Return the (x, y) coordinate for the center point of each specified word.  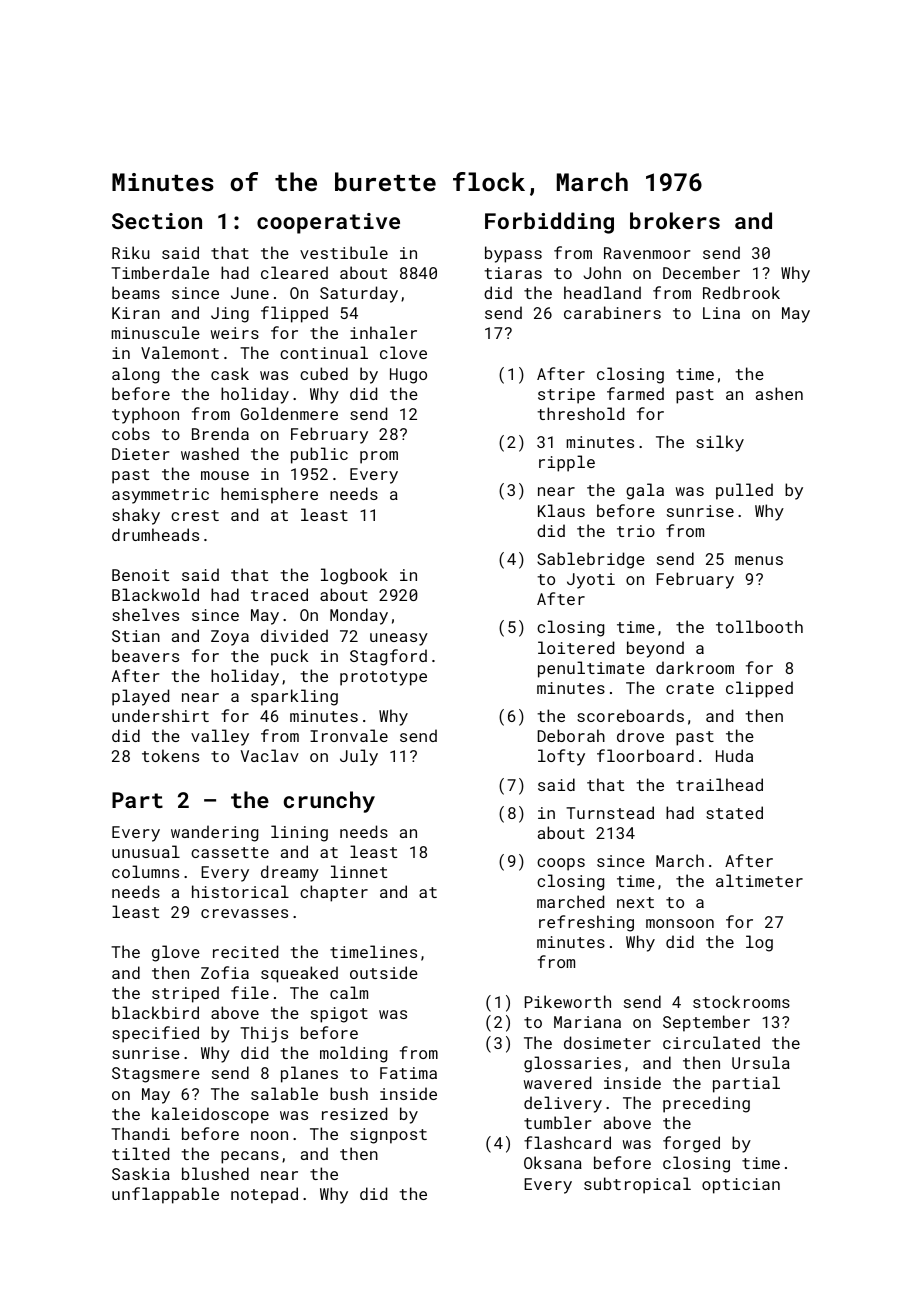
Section (157, 221)
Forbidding (549, 223)
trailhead (719, 784)
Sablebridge (591, 560)
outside (384, 972)
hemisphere (269, 495)
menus (759, 560)
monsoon (680, 923)
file (250, 992)
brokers (675, 220)
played (140, 697)
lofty (561, 757)
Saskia (141, 1173)
